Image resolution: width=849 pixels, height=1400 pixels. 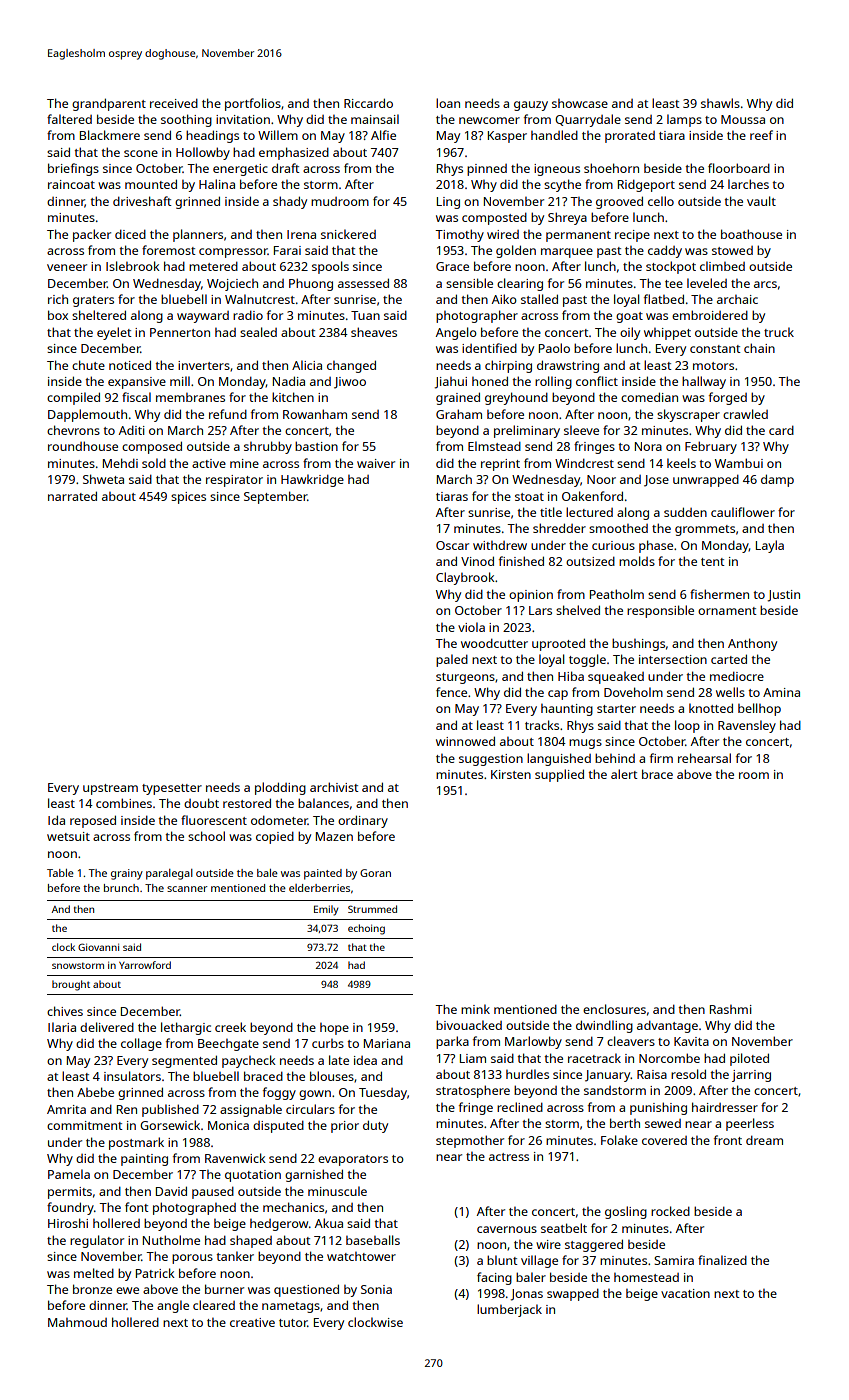 What do you see at coordinates (781, 692) in the screenshot?
I see `Amina` at bounding box center [781, 692].
